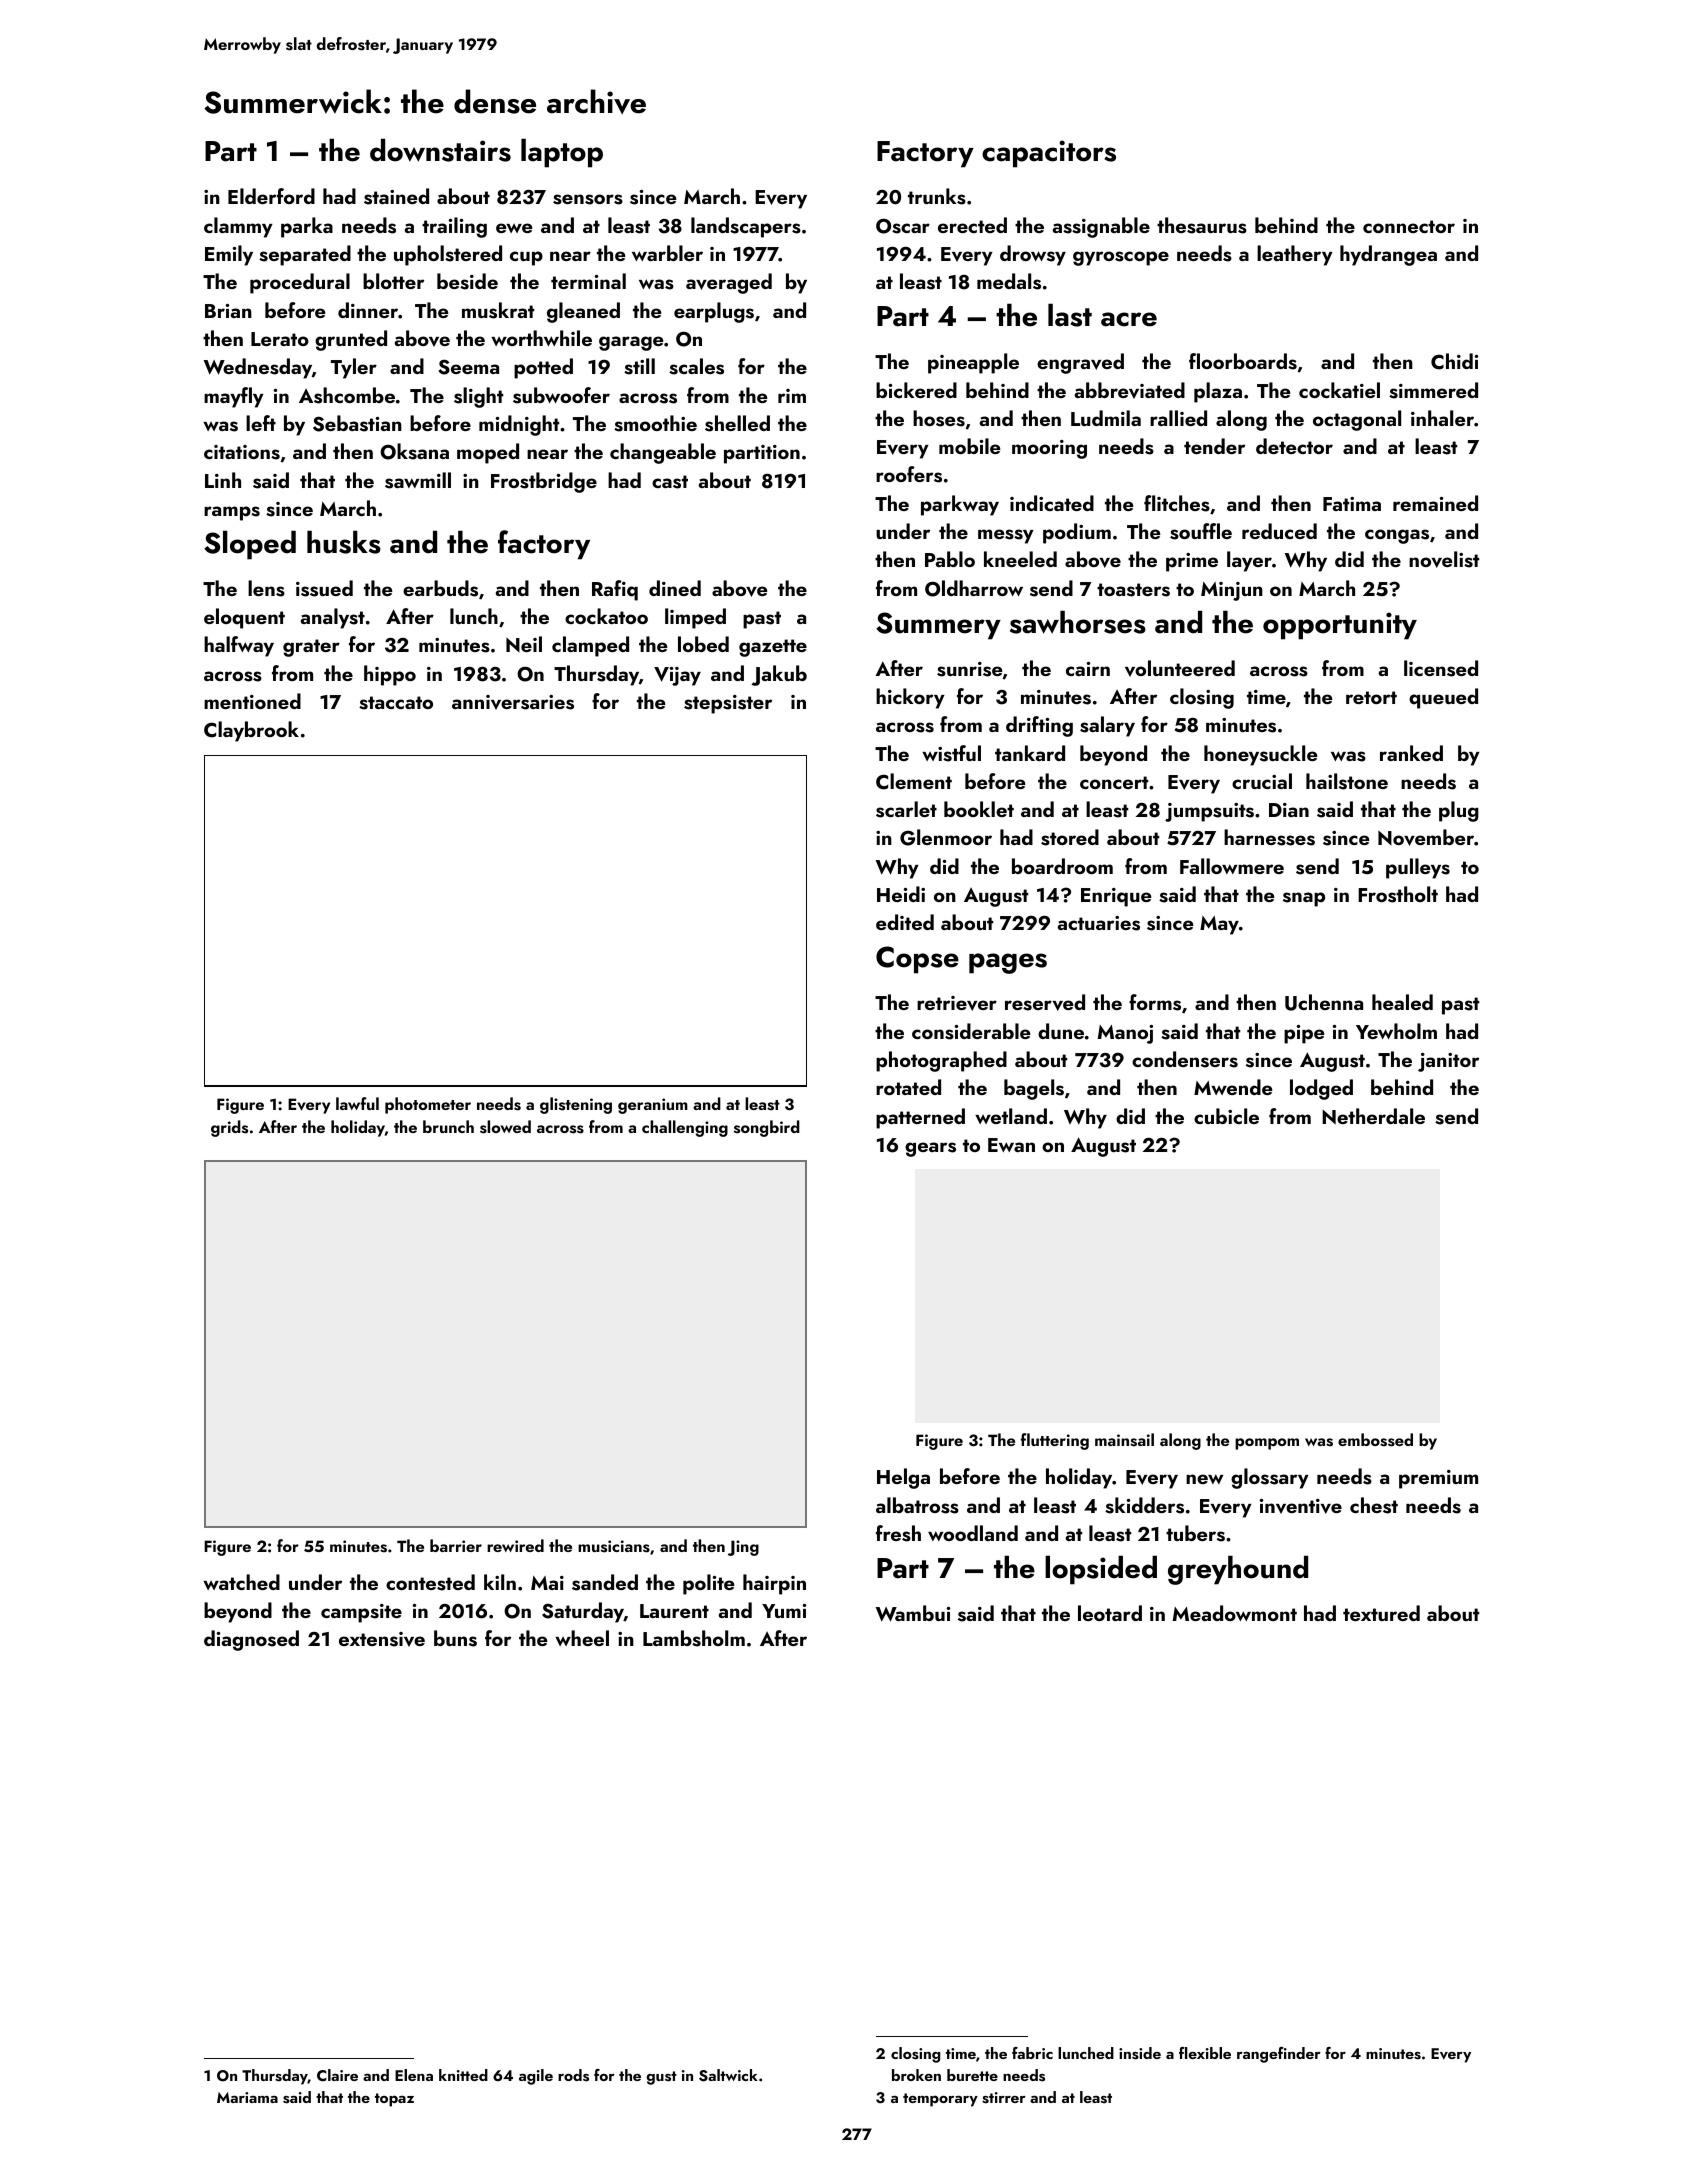 The image size is (1683, 2178). What do you see at coordinates (562, 153) in the screenshot?
I see `laptop` at bounding box center [562, 153].
